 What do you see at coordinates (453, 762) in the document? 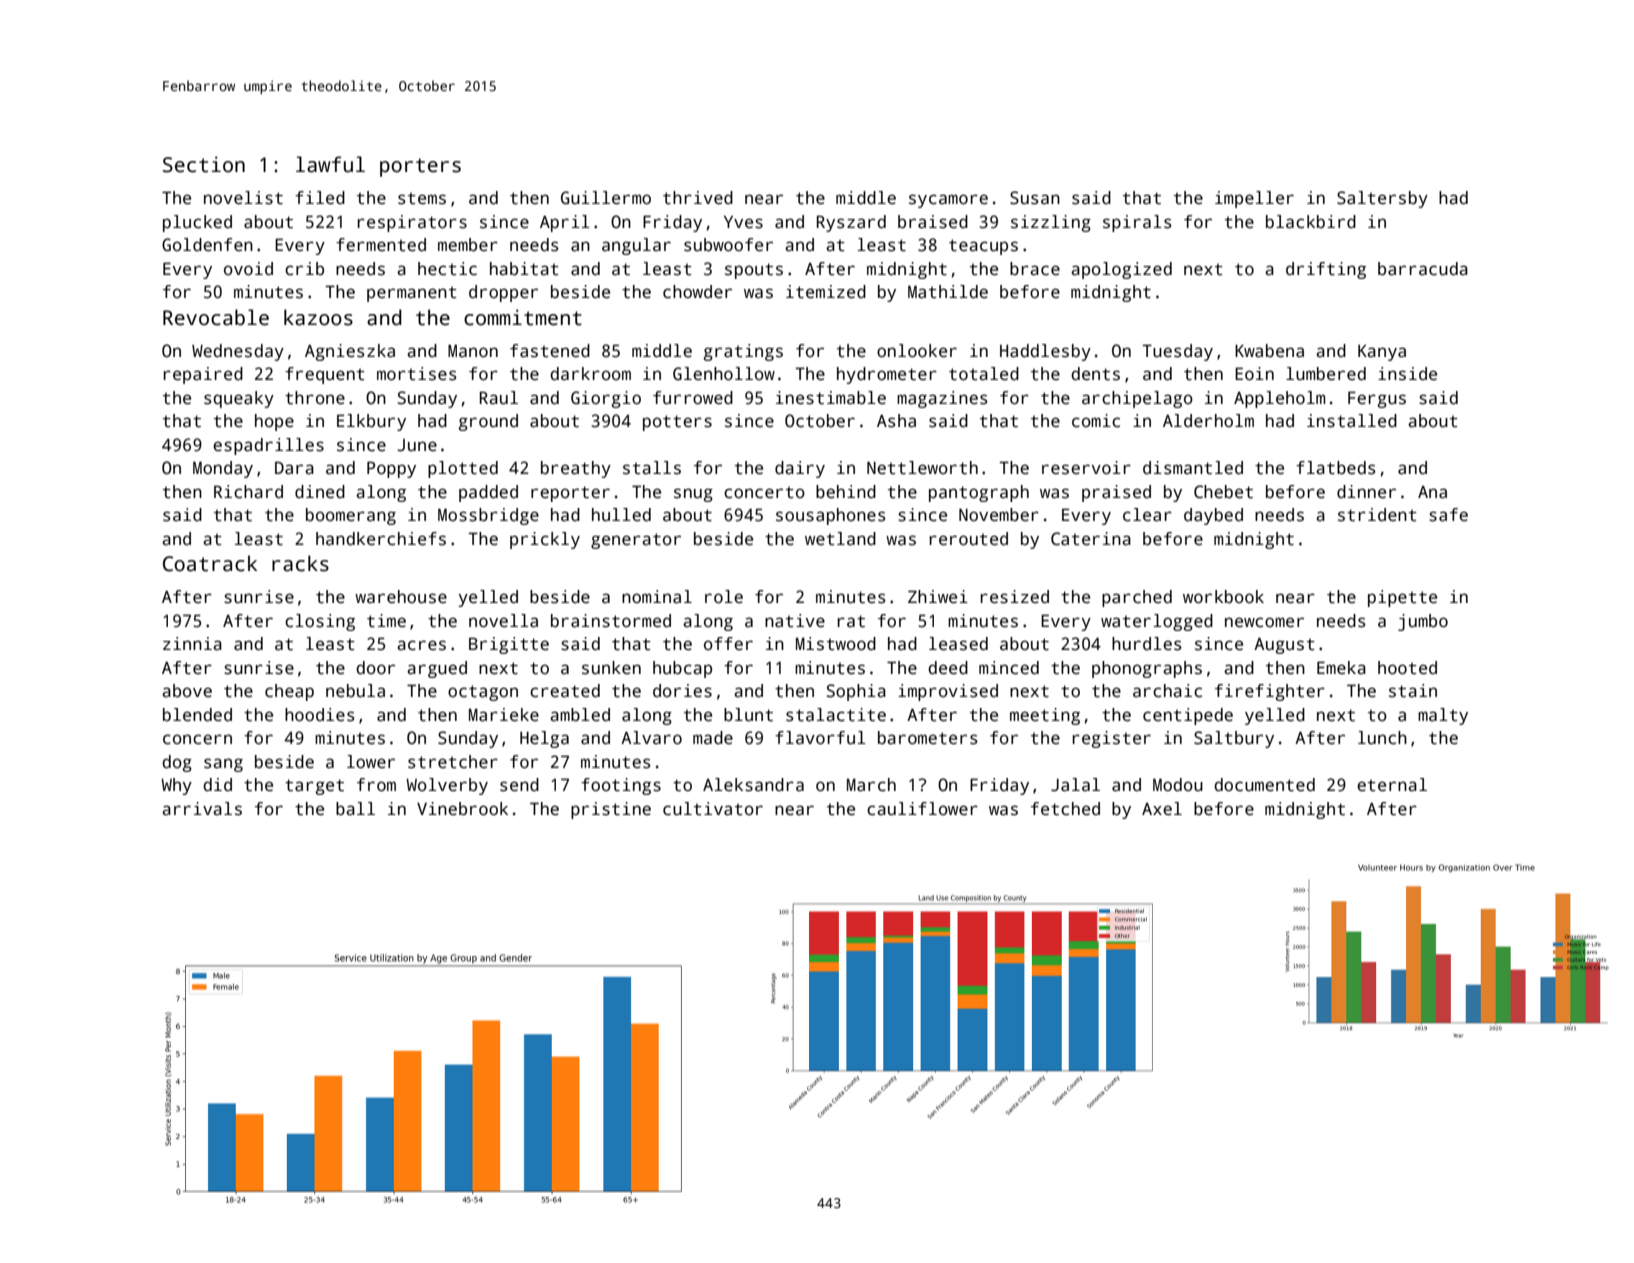
I see `stretcher` at bounding box center [453, 762].
